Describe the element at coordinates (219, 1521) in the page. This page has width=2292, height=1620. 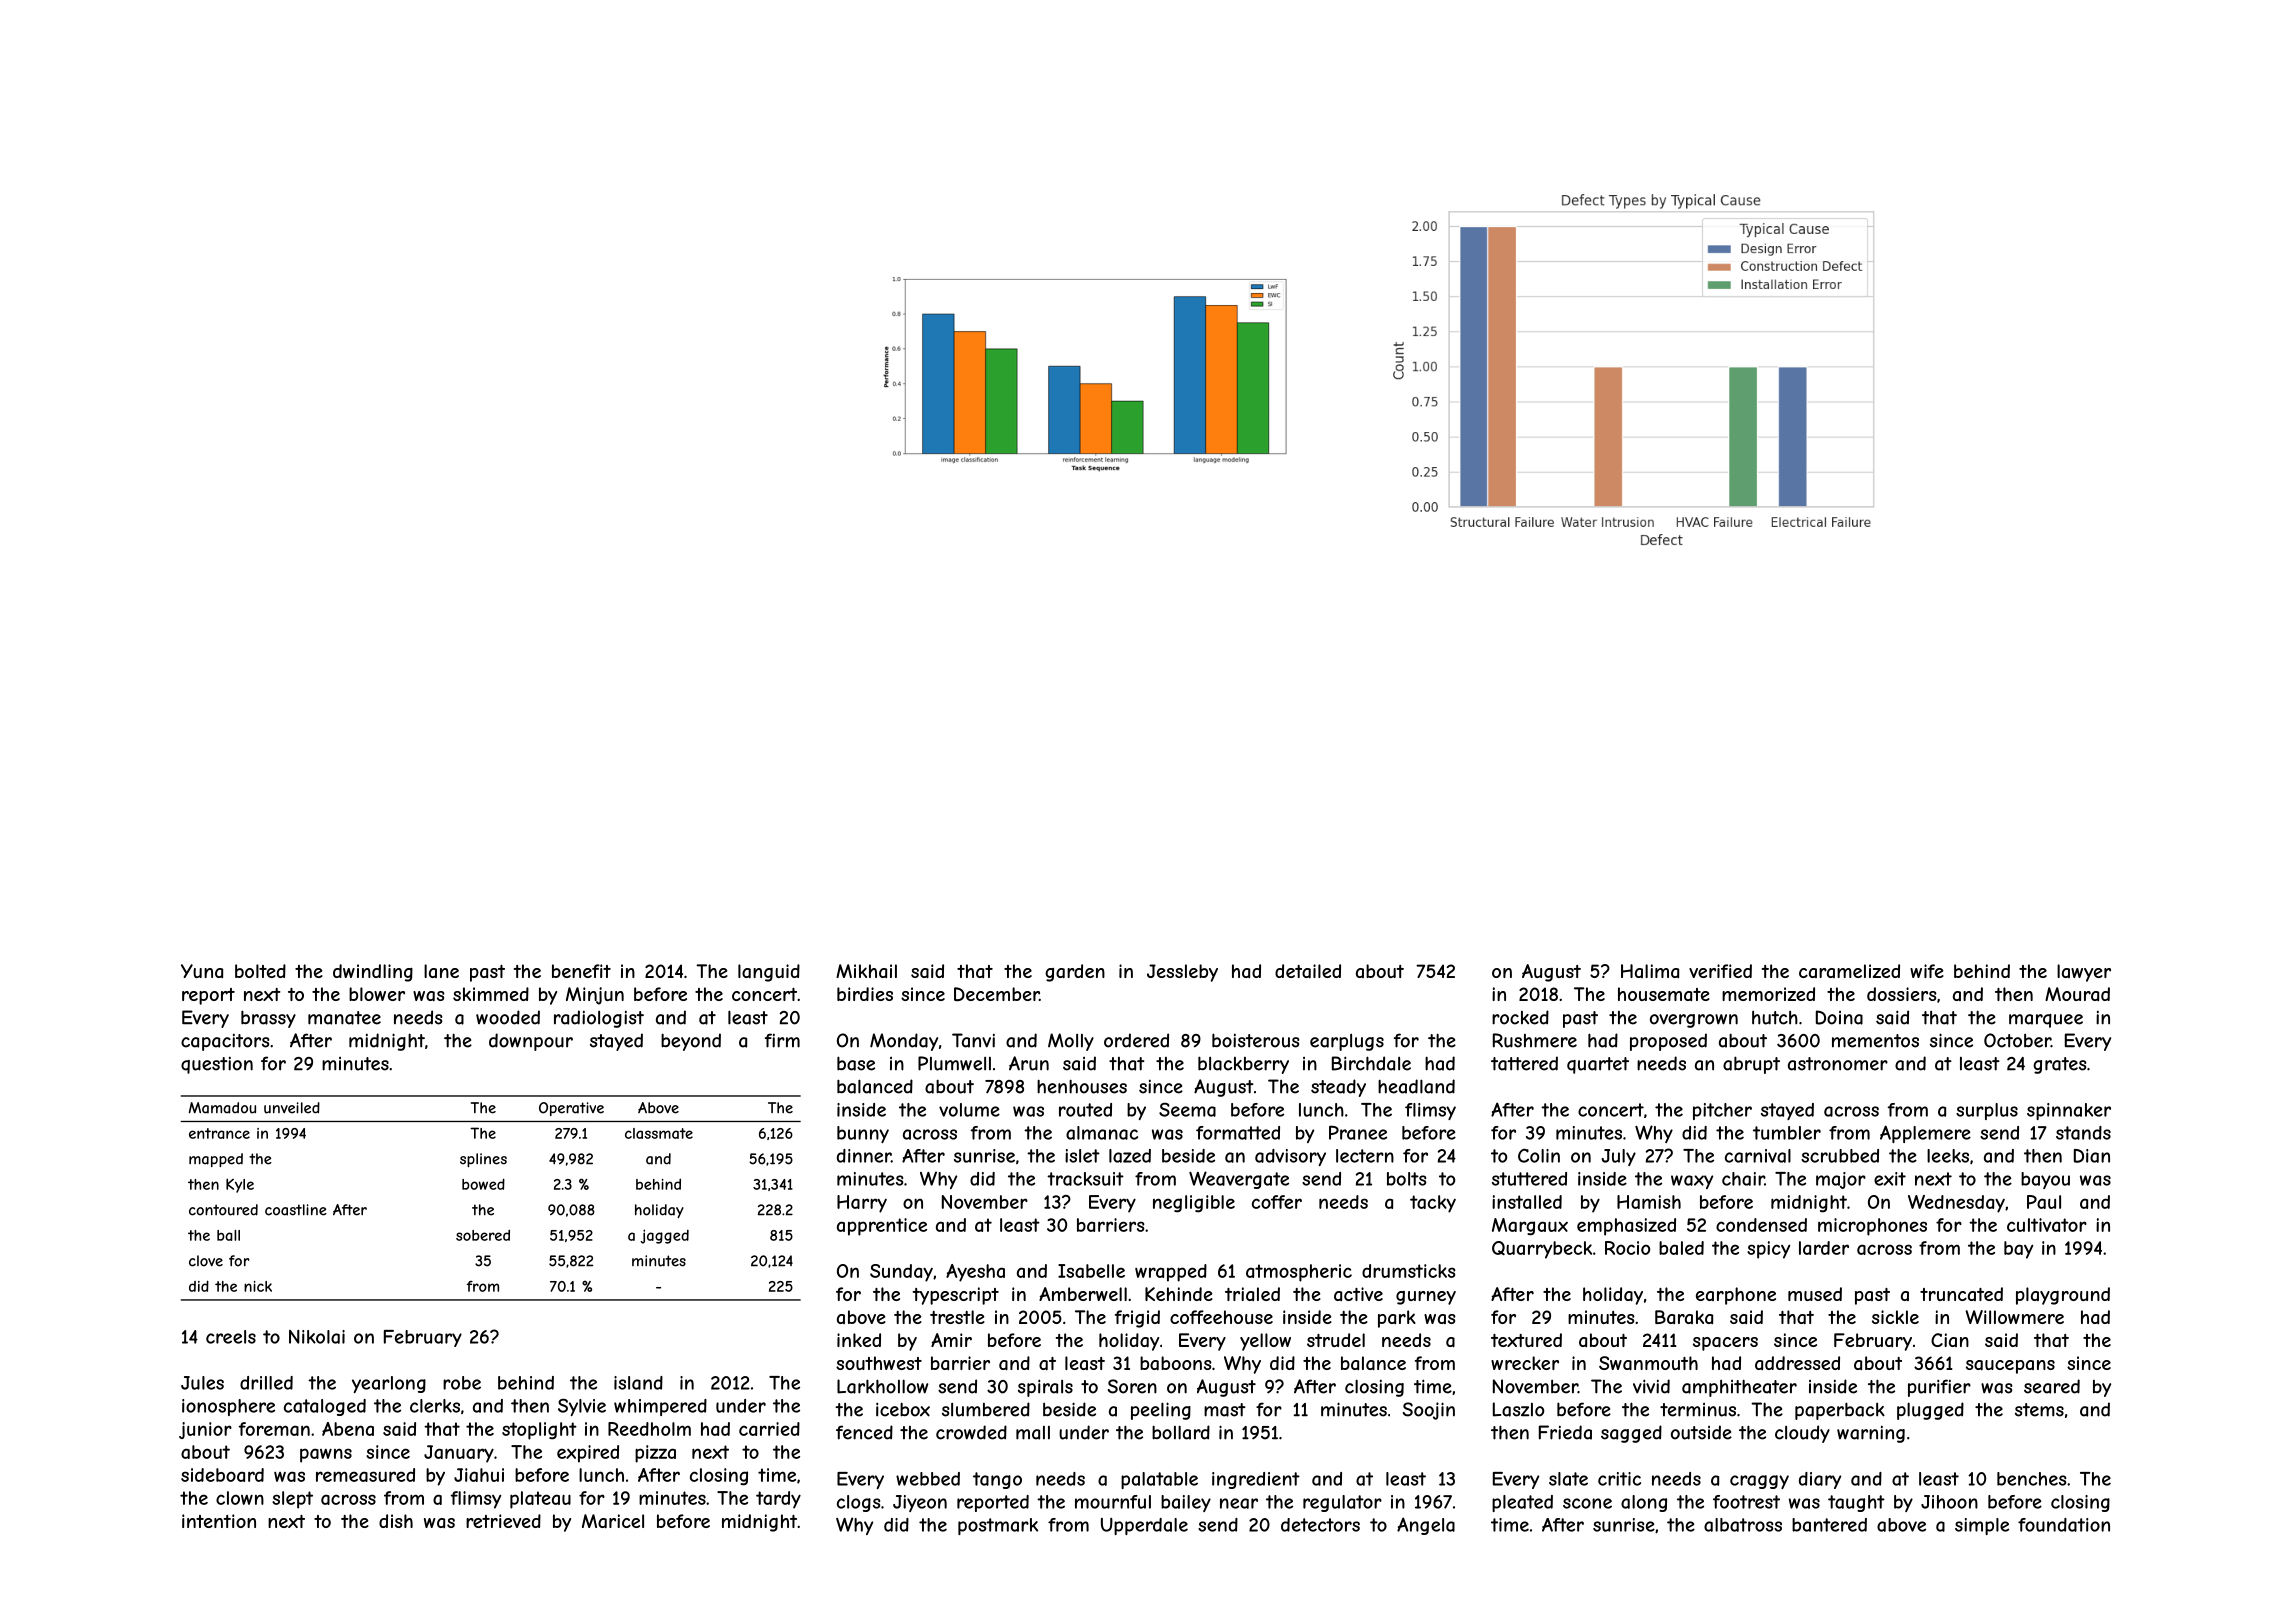
I see `intention` at that location.
